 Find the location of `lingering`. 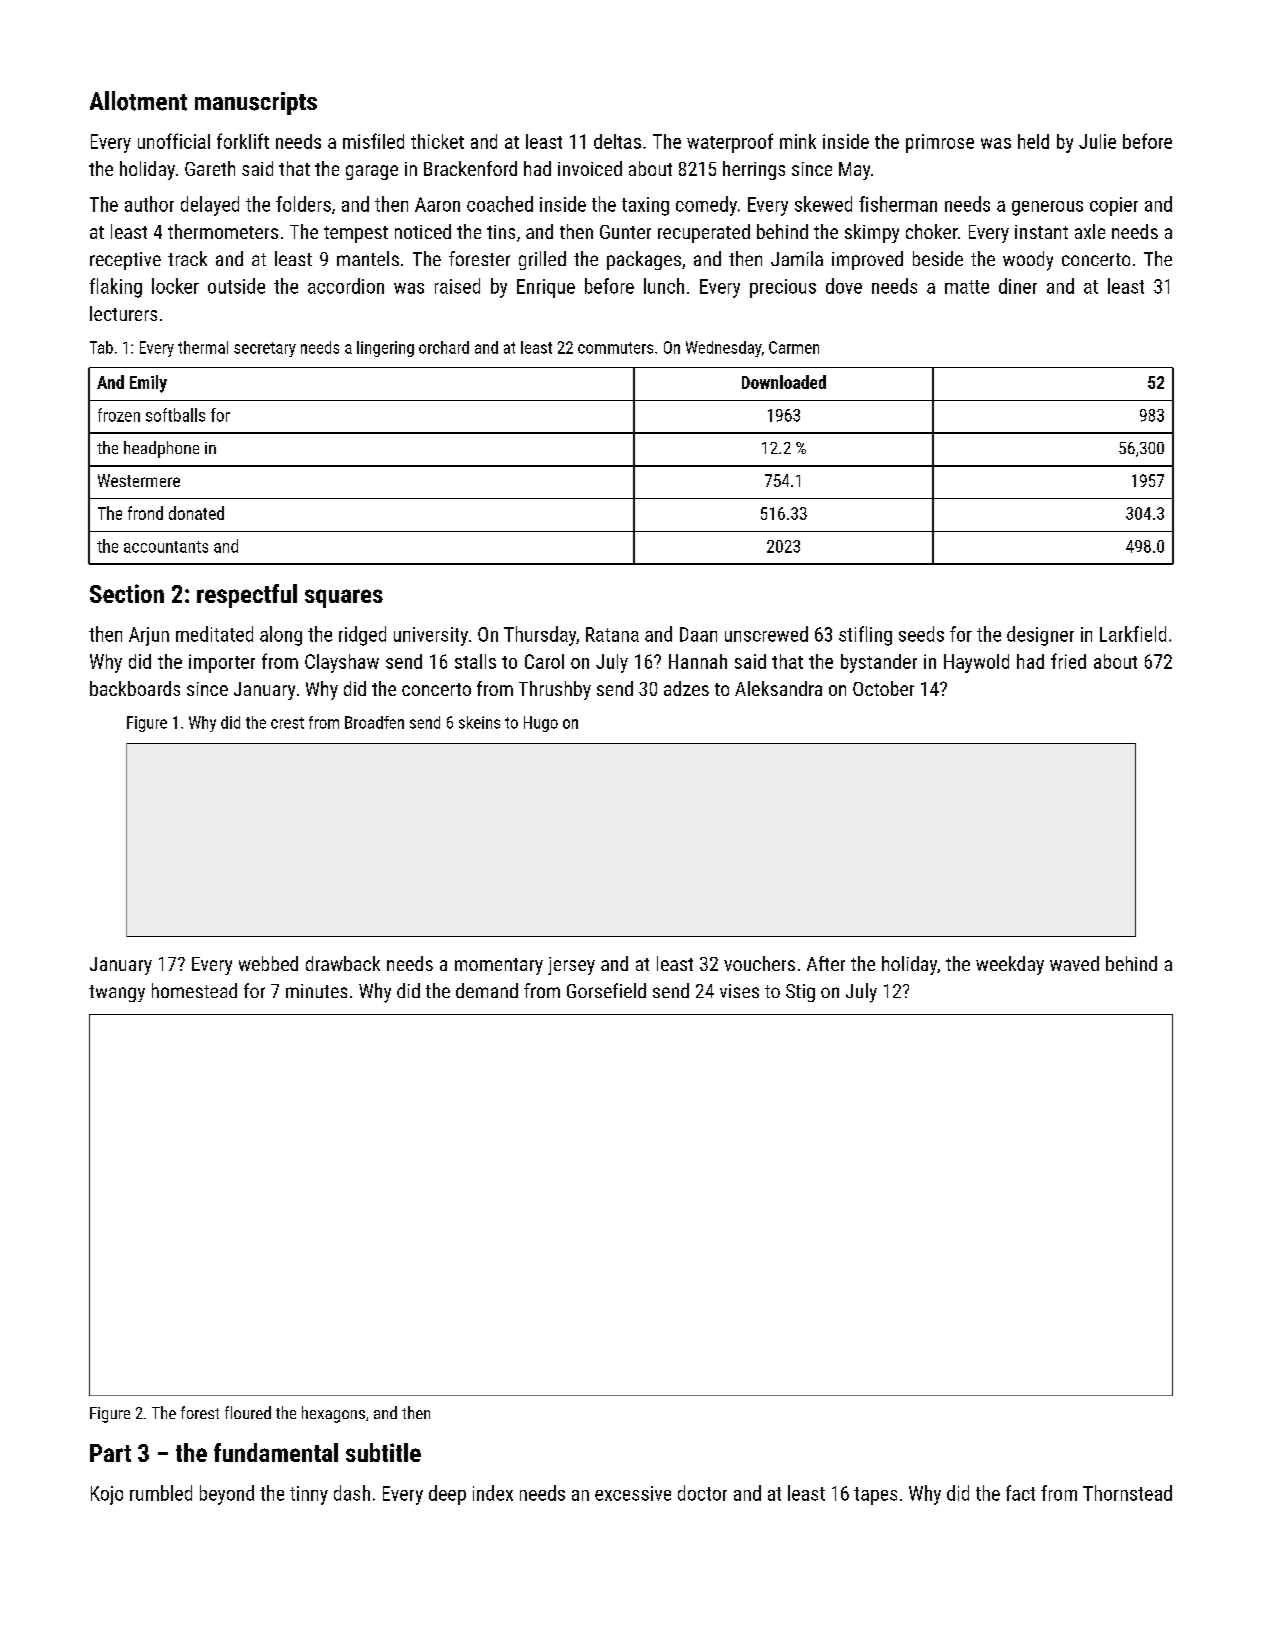

lingering is located at coordinates (385, 349).
